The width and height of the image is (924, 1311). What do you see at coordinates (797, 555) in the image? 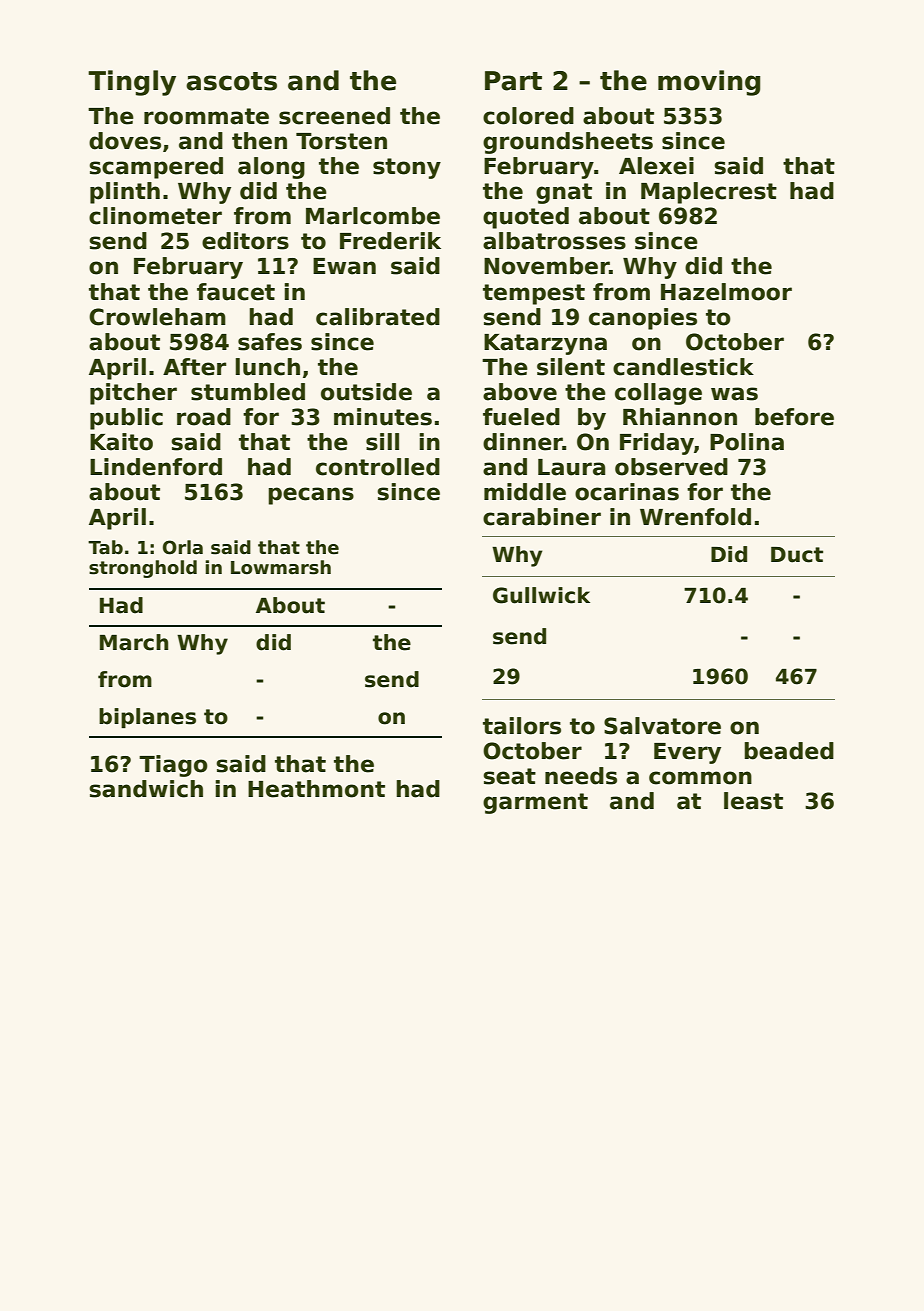
I see `Duct` at bounding box center [797, 555].
